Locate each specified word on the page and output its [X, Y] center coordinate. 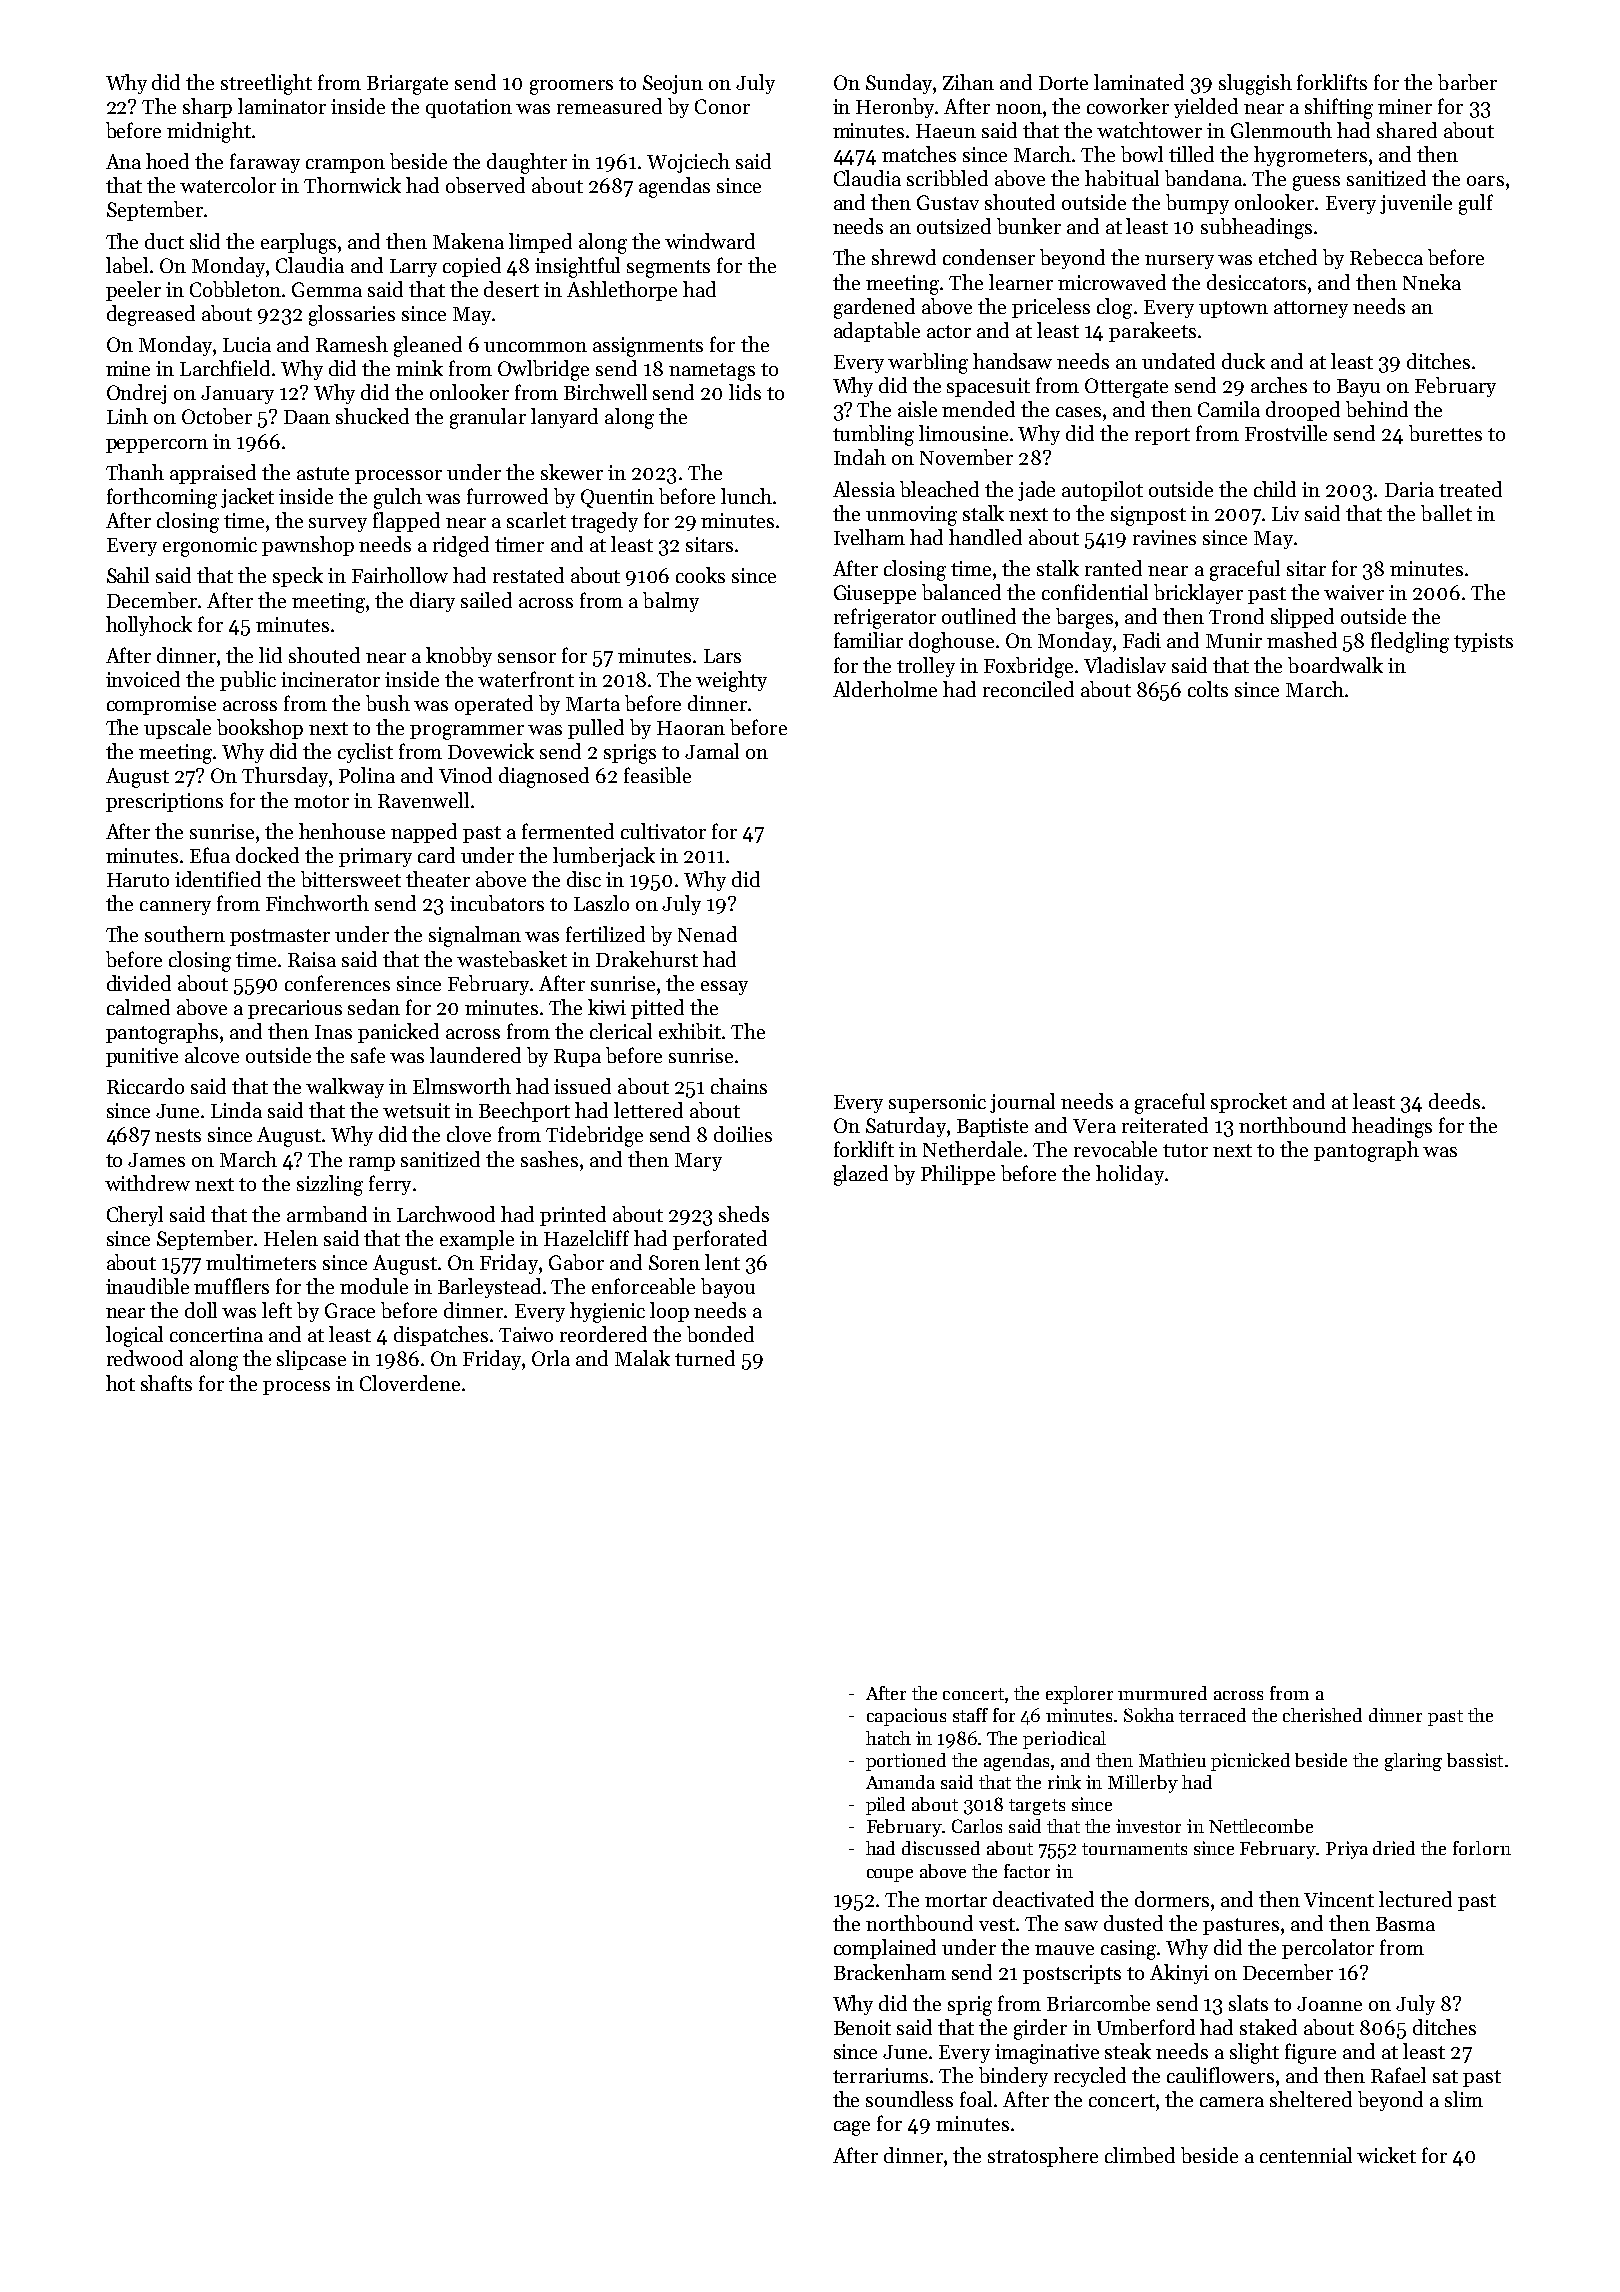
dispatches [441, 1336]
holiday [1130, 1175]
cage [852, 2128]
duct [164, 241]
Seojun [673, 84]
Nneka [1432, 282]
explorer [1079, 1695]
